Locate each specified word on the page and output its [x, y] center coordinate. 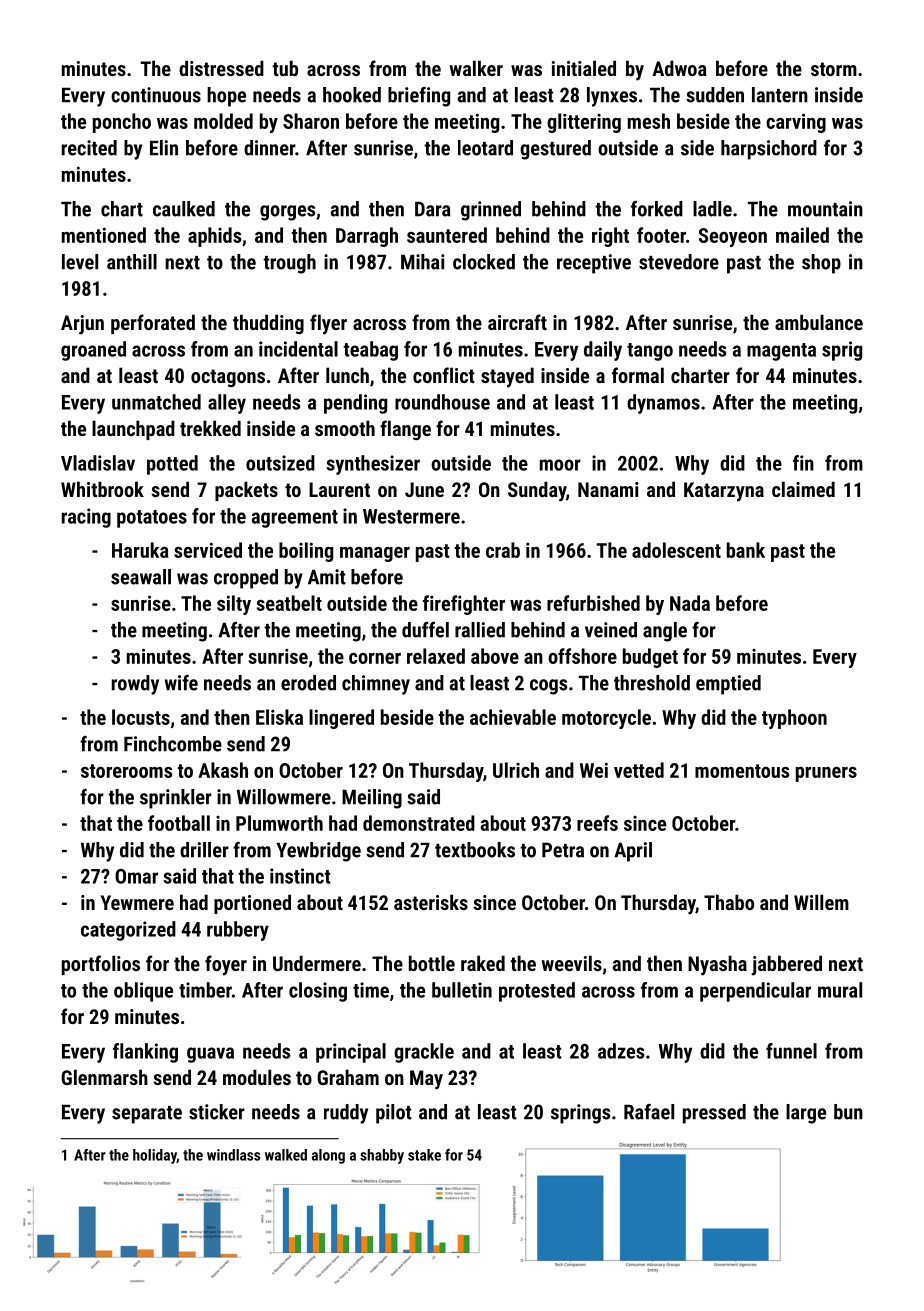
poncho [122, 123]
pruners [826, 774]
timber [205, 990]
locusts [141, 717]
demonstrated [419, 823]
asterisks [431, 902]
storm [834, 69]
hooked [352, 95]
